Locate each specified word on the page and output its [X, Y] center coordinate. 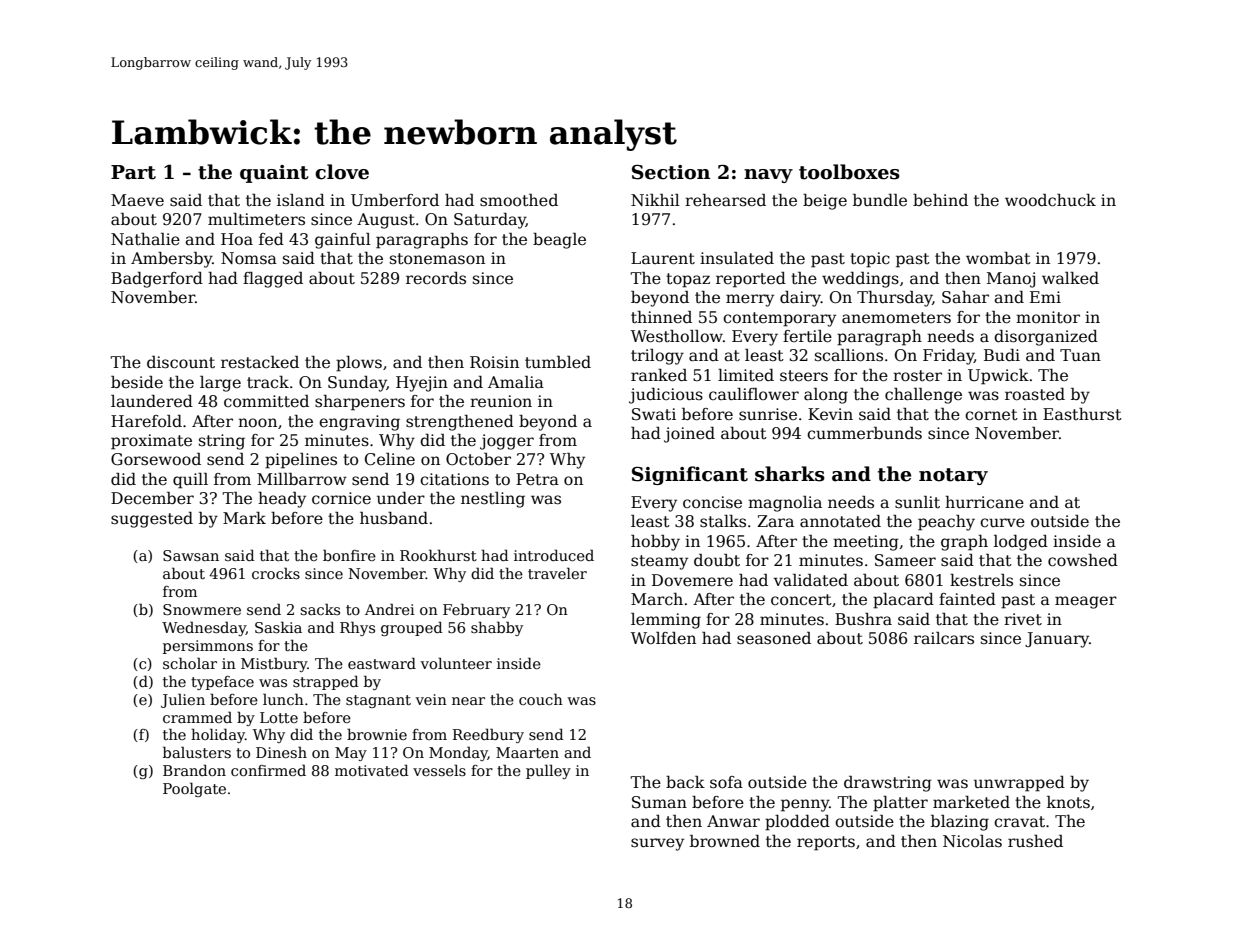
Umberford [395, 200]
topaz [688, 280]
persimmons [208, 647]
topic [870, 260]
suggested [152, 520]
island [301, 200]
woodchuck [1050, 200]
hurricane [984, 502]
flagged [273, 280]
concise [712, 502]
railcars [944, 638]
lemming [666, 621]
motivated [372, 770]
